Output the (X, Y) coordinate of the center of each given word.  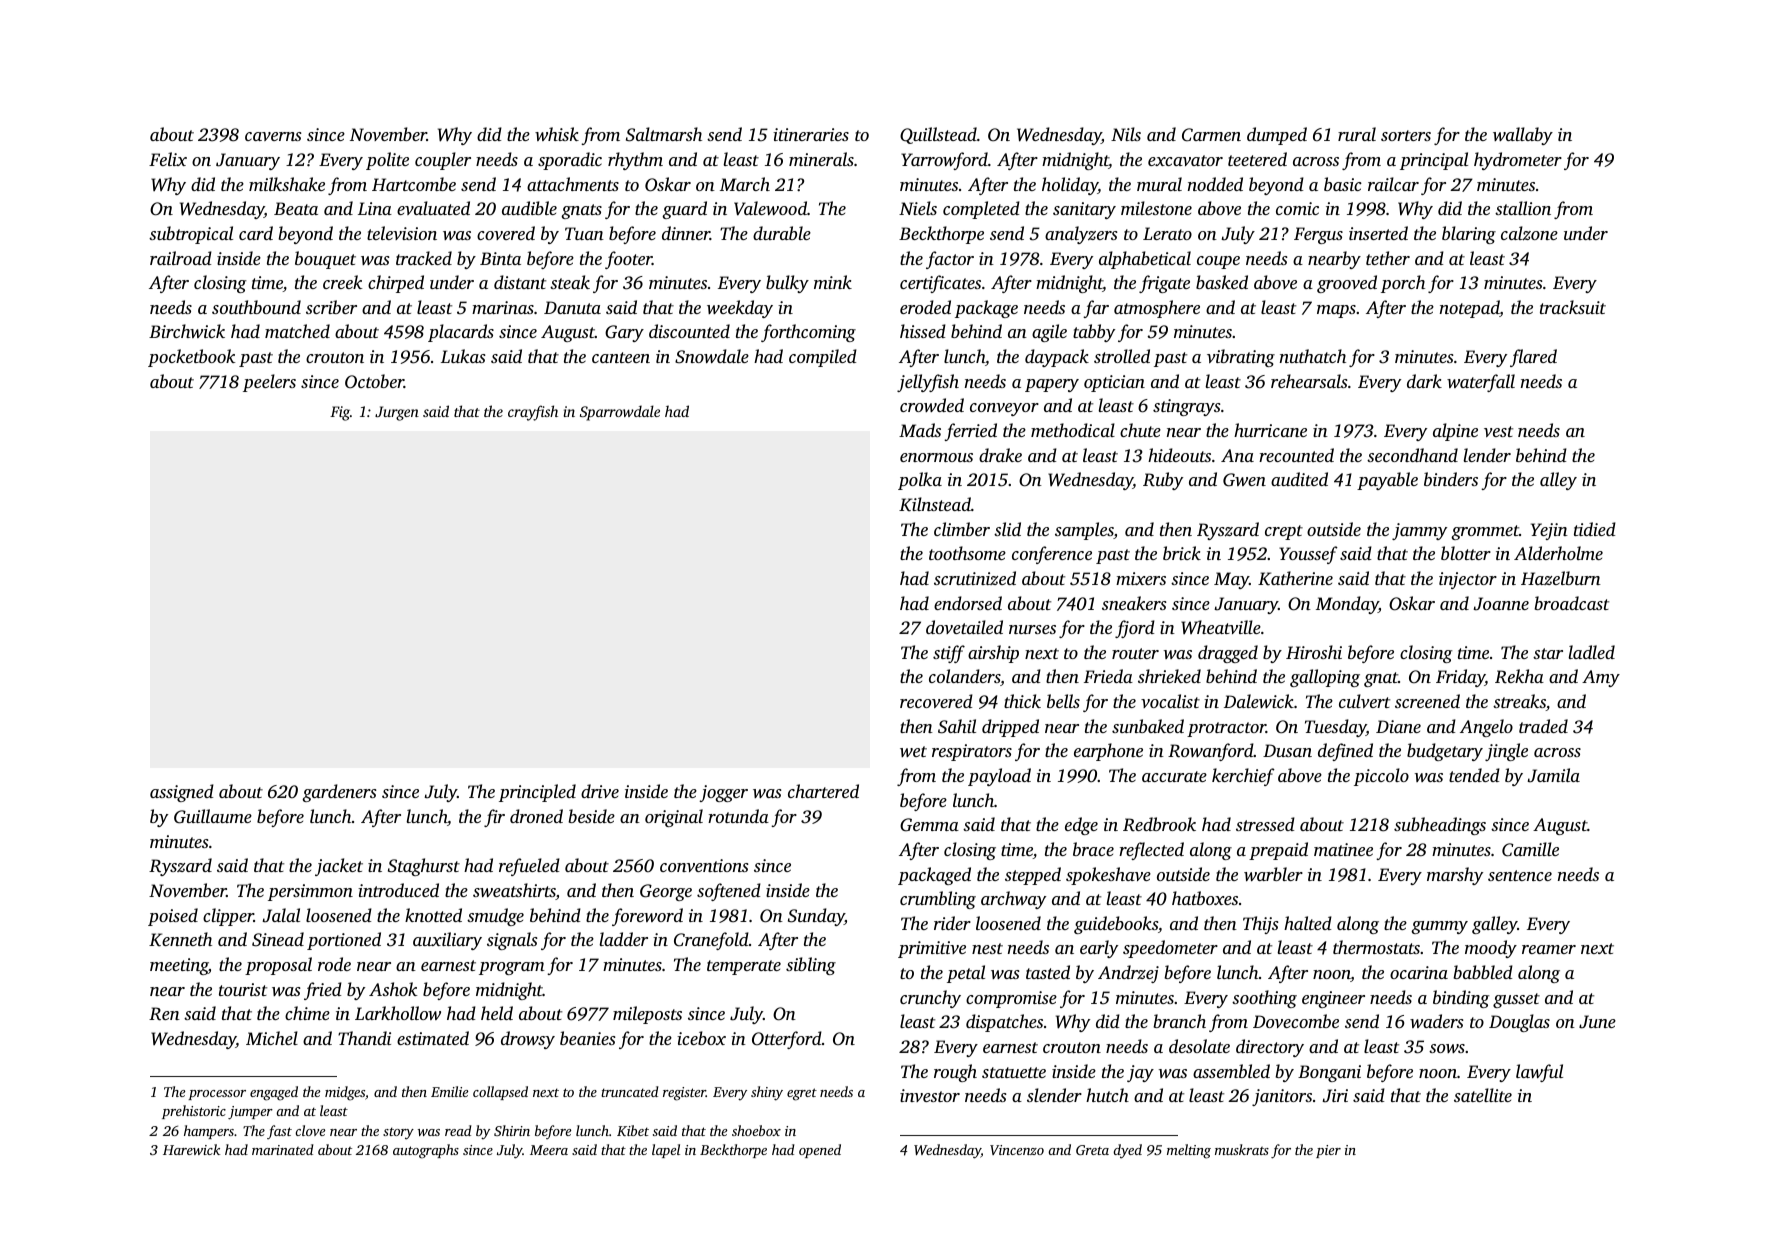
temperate (744, 967)
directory (1270, 1048)
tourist (243, 989)
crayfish (533, 413)
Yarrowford (944, 161)
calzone (1529, 233)
